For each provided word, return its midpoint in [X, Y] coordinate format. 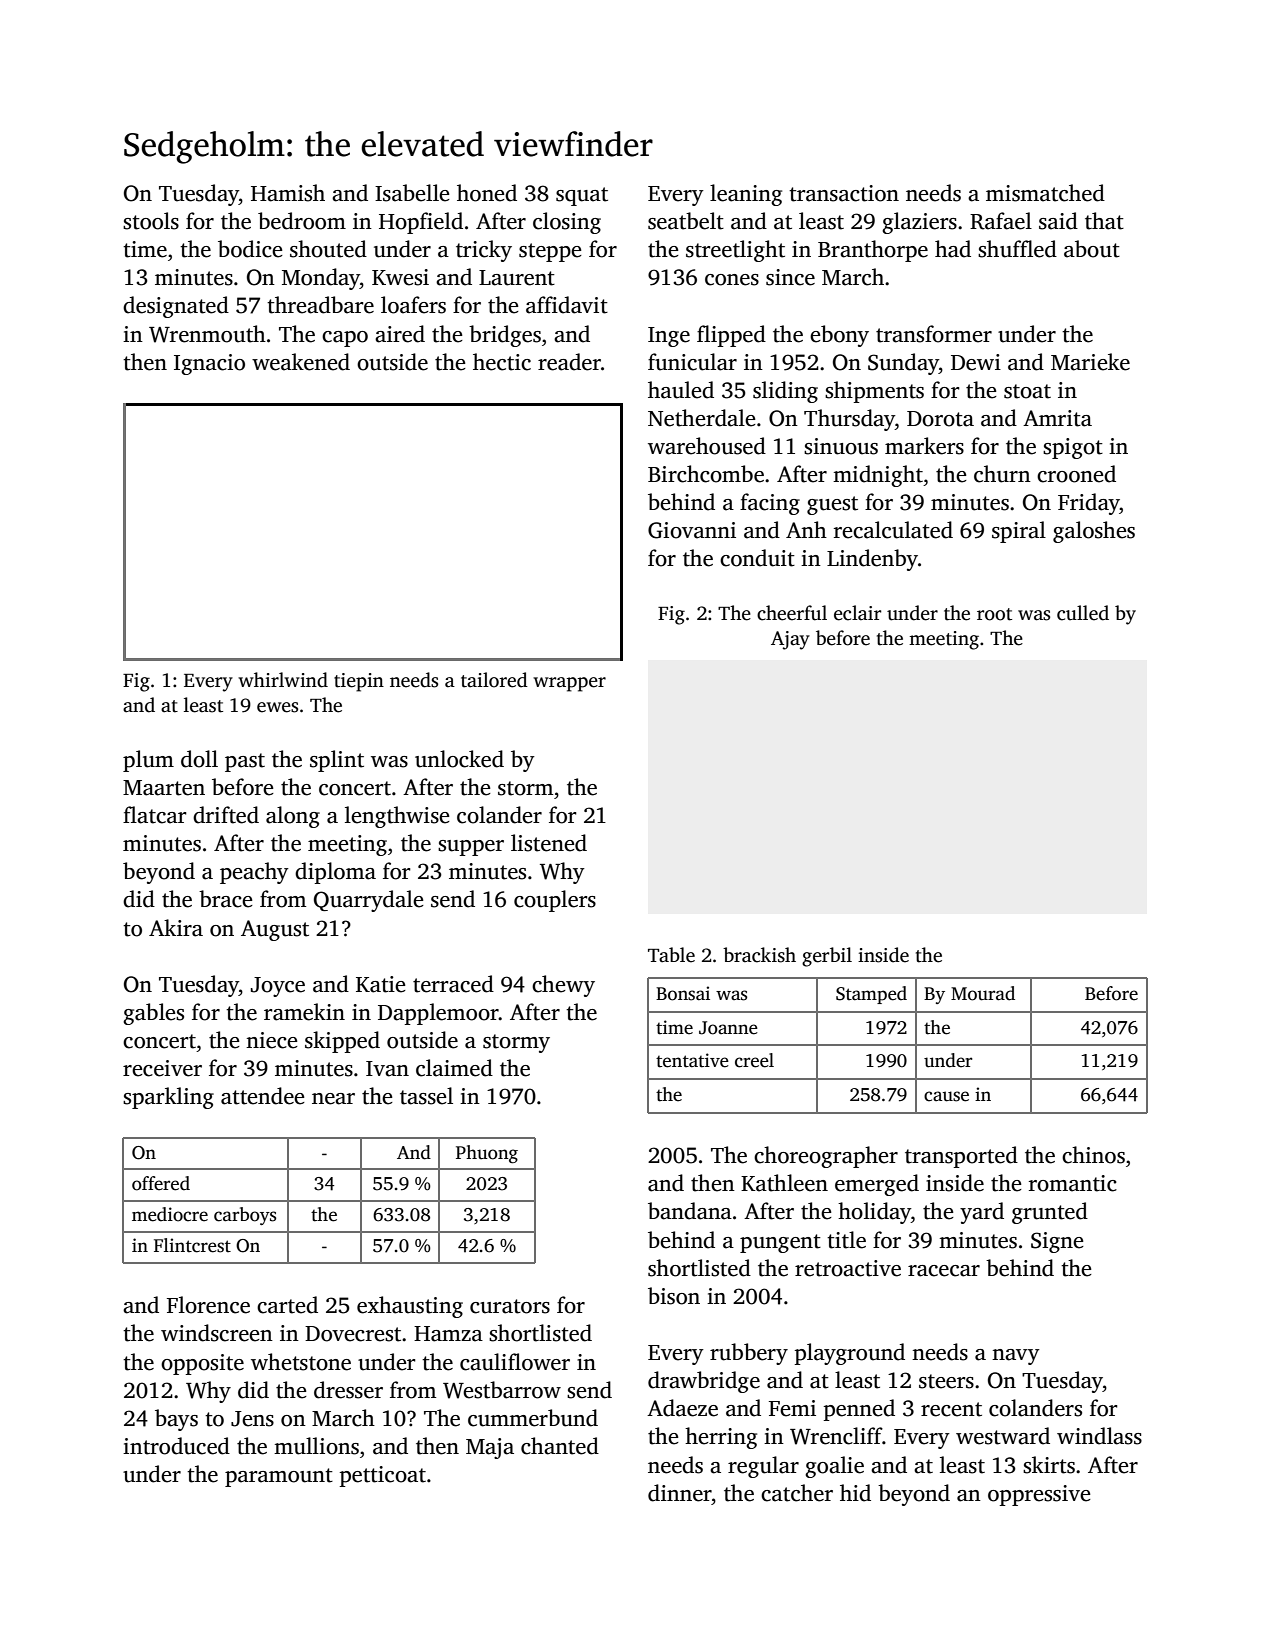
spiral [1019, 532]
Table [671, 955]
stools [151, 221]
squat [582, 196]
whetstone [301, 1362]
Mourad [983, 993]
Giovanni [692, 530]
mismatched [1045, 193]
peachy [254, 873]
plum [148, 761]
